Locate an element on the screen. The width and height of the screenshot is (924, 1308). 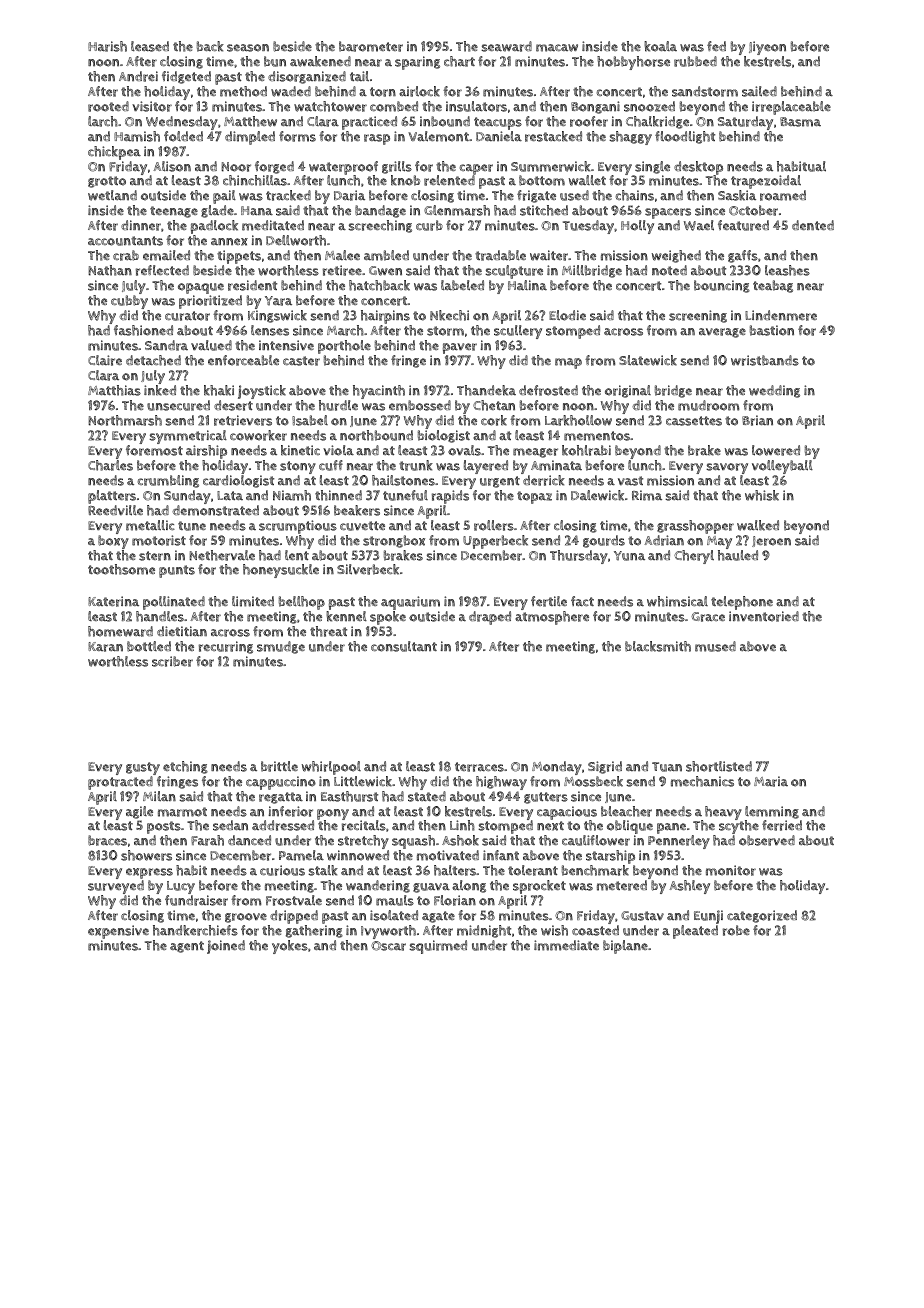
visitor is located at coordinates (152, 106).
